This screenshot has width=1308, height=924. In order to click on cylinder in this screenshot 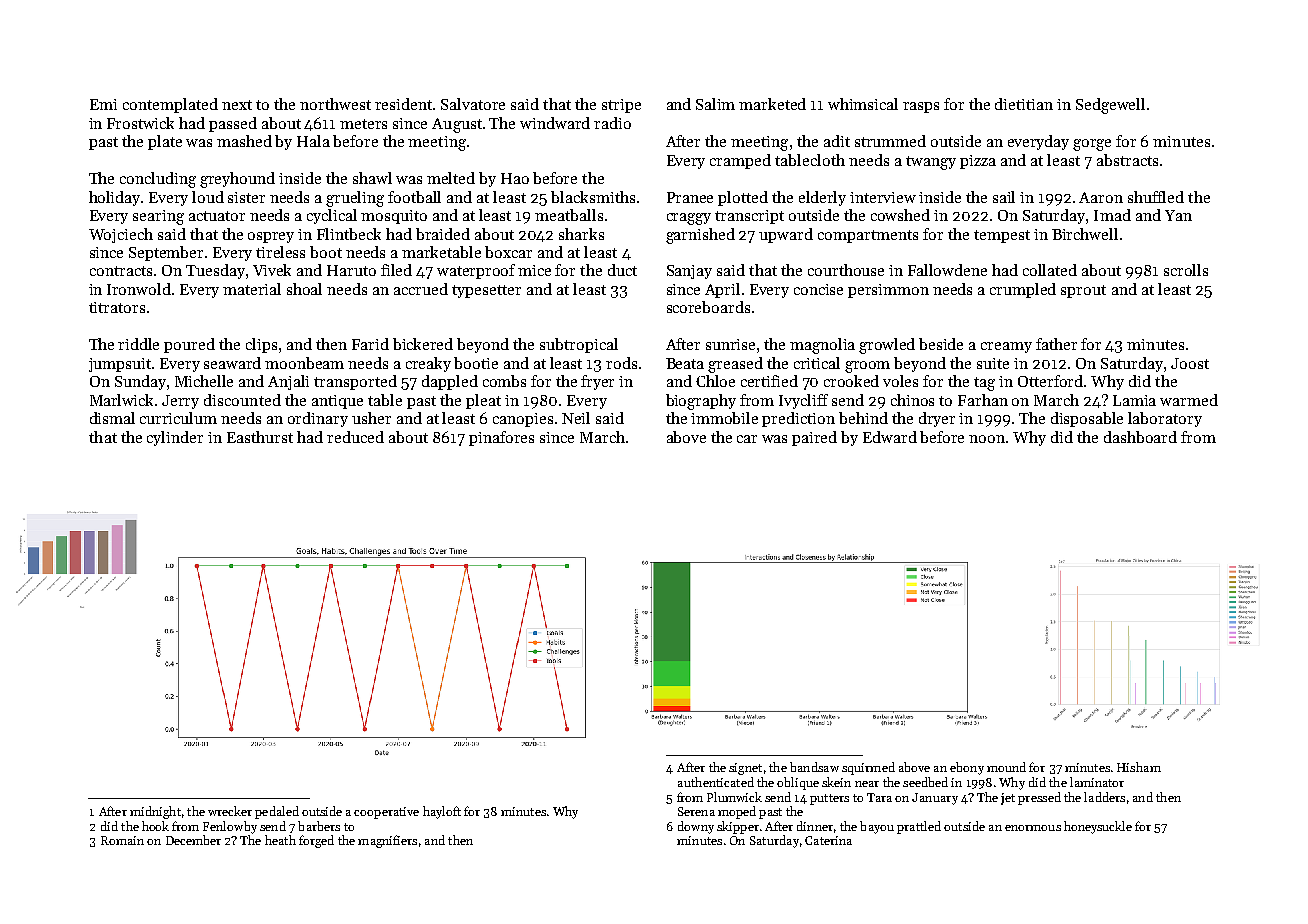, I will do `click(175, 438)`.
